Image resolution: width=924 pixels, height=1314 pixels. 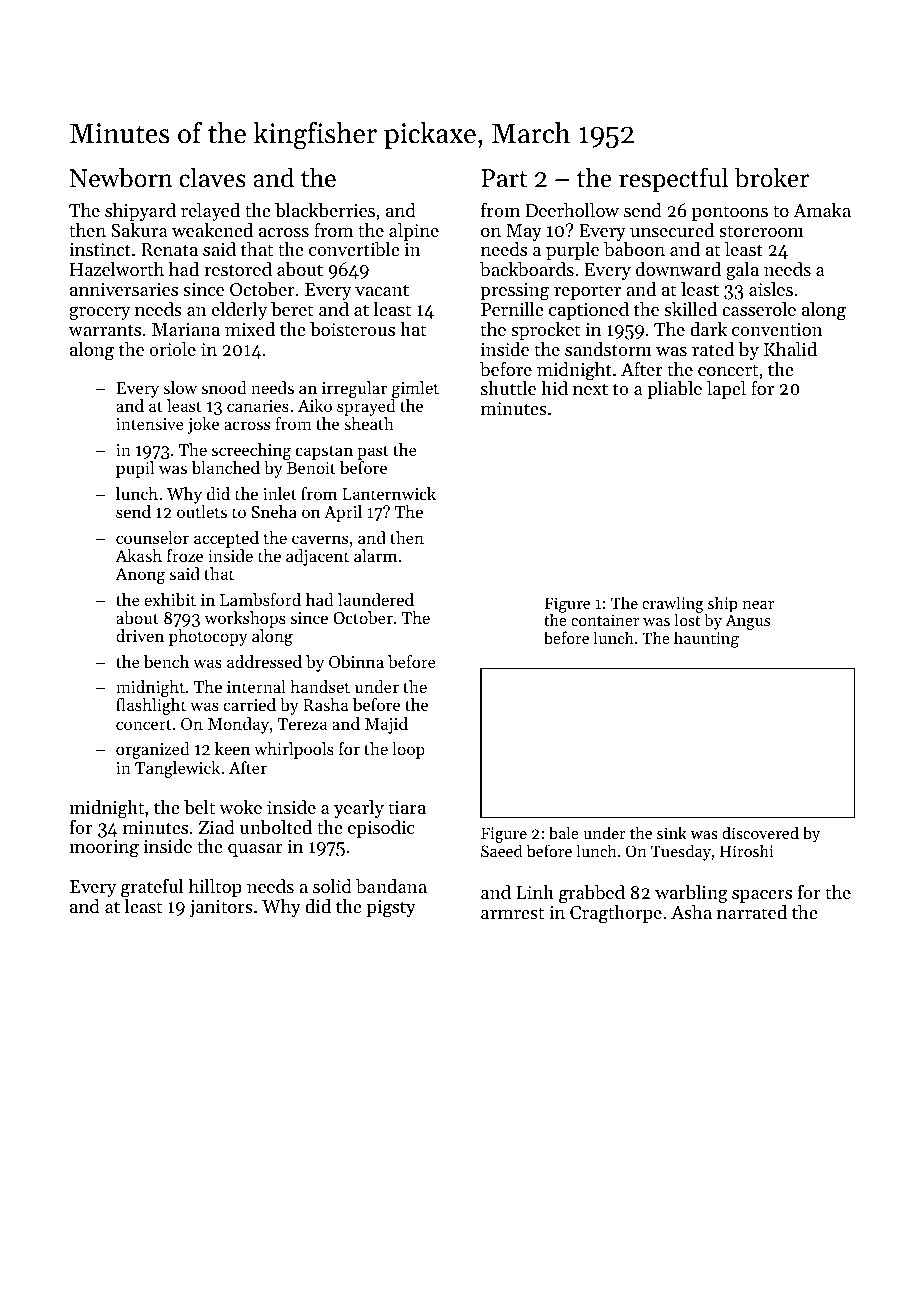 What do you see at coordinates (408, 750) in the page?
I see `loop` at bounding box center [408, 750].
